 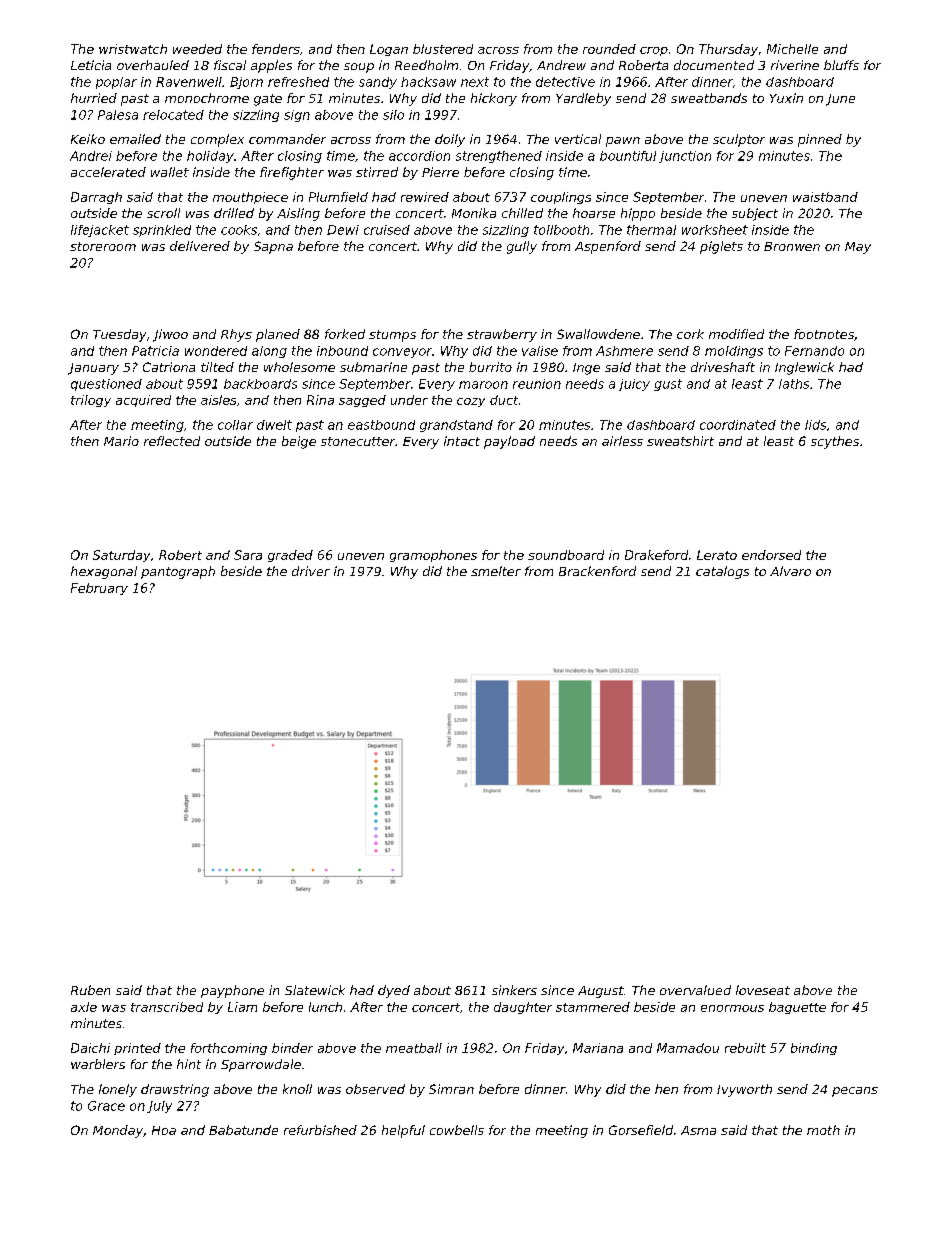 I want to click on driver, so click(x=311, y=571).
